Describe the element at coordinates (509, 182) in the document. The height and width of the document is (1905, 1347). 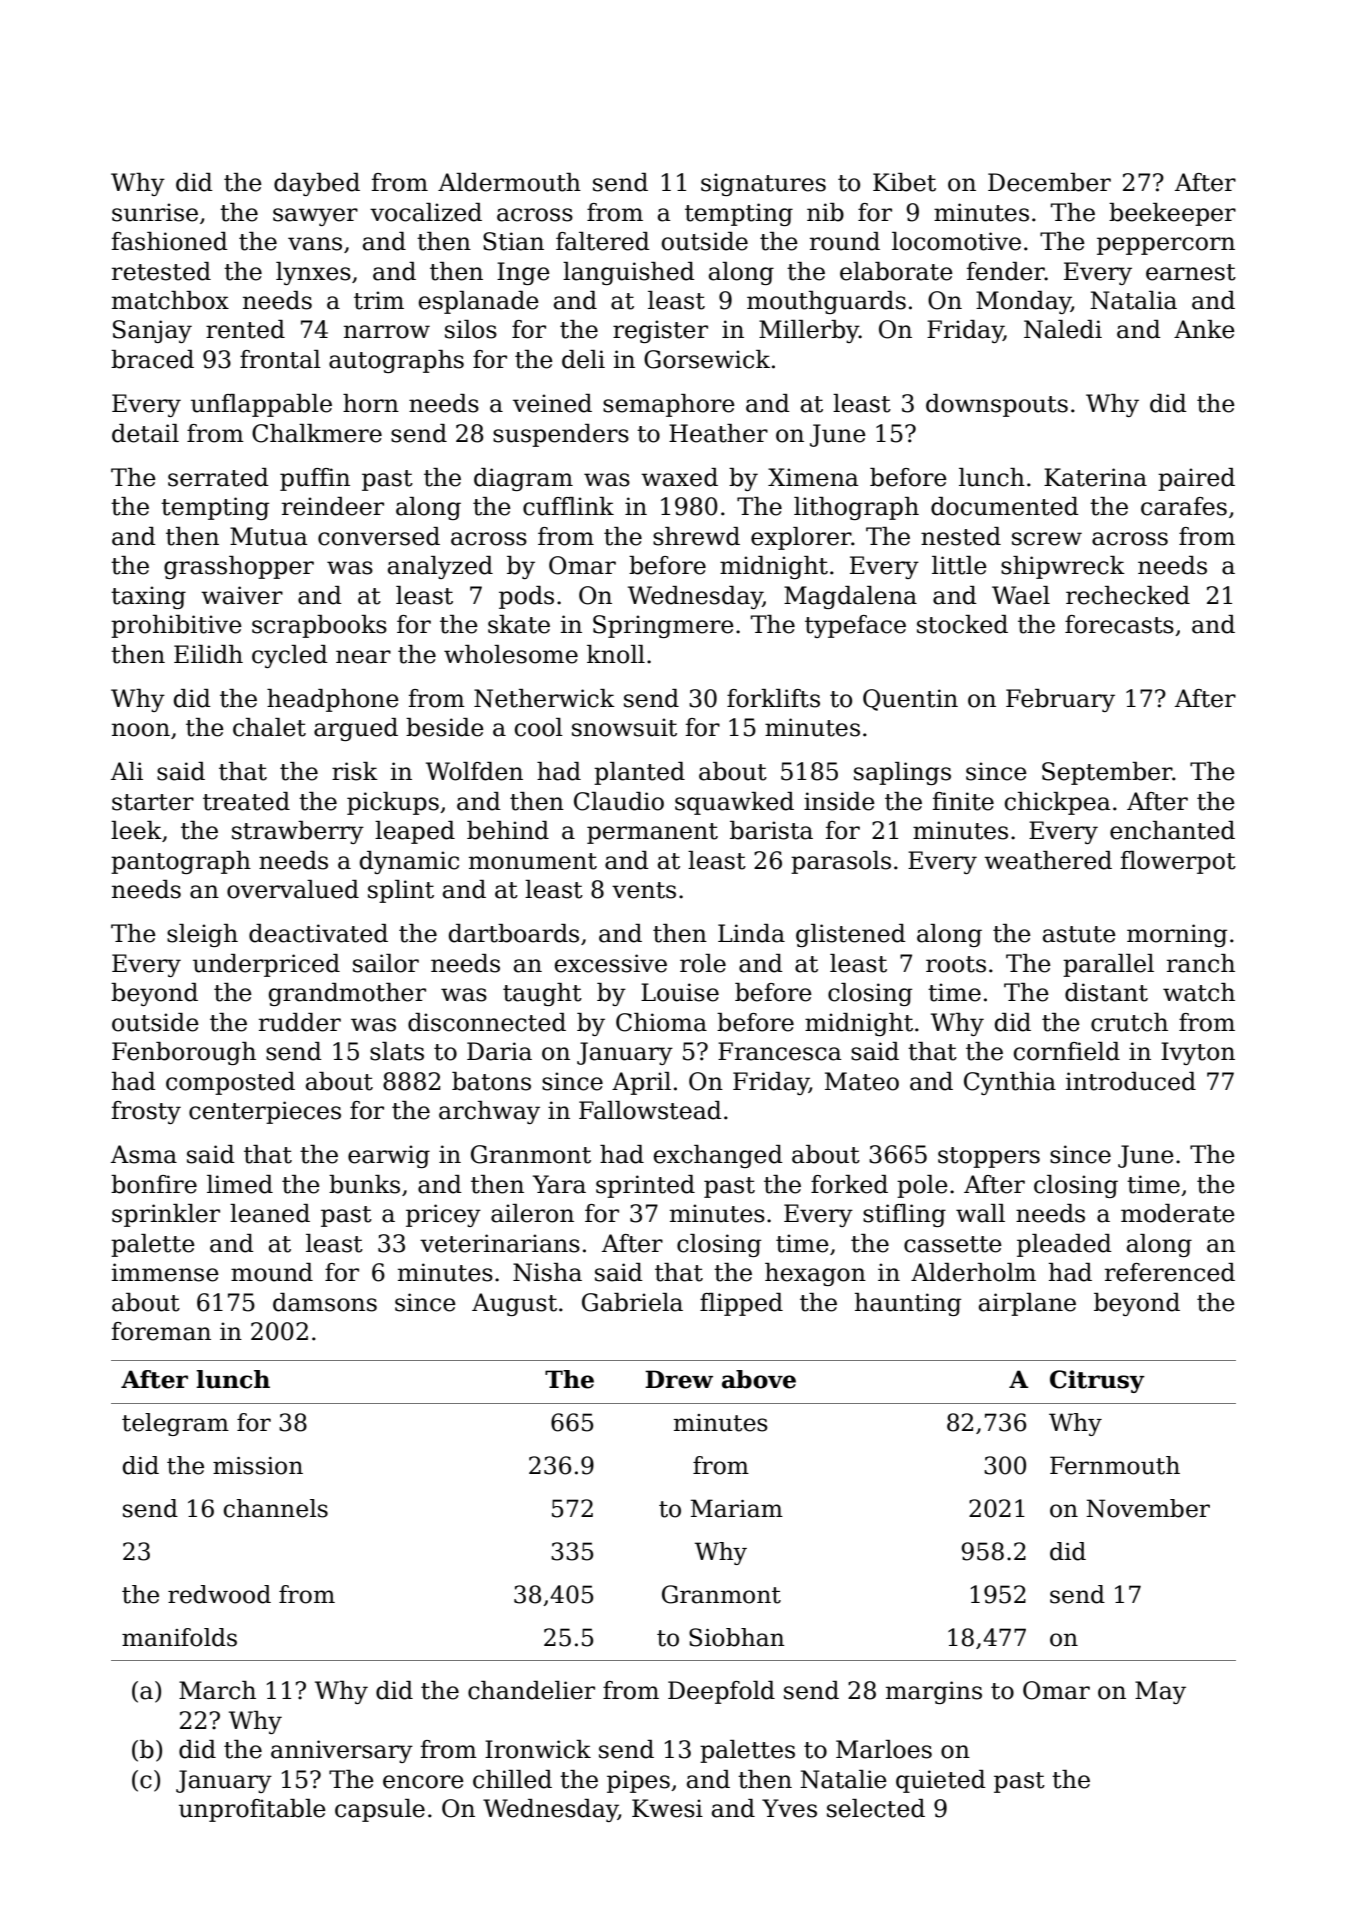
I see `Aldermouth` at that location.
